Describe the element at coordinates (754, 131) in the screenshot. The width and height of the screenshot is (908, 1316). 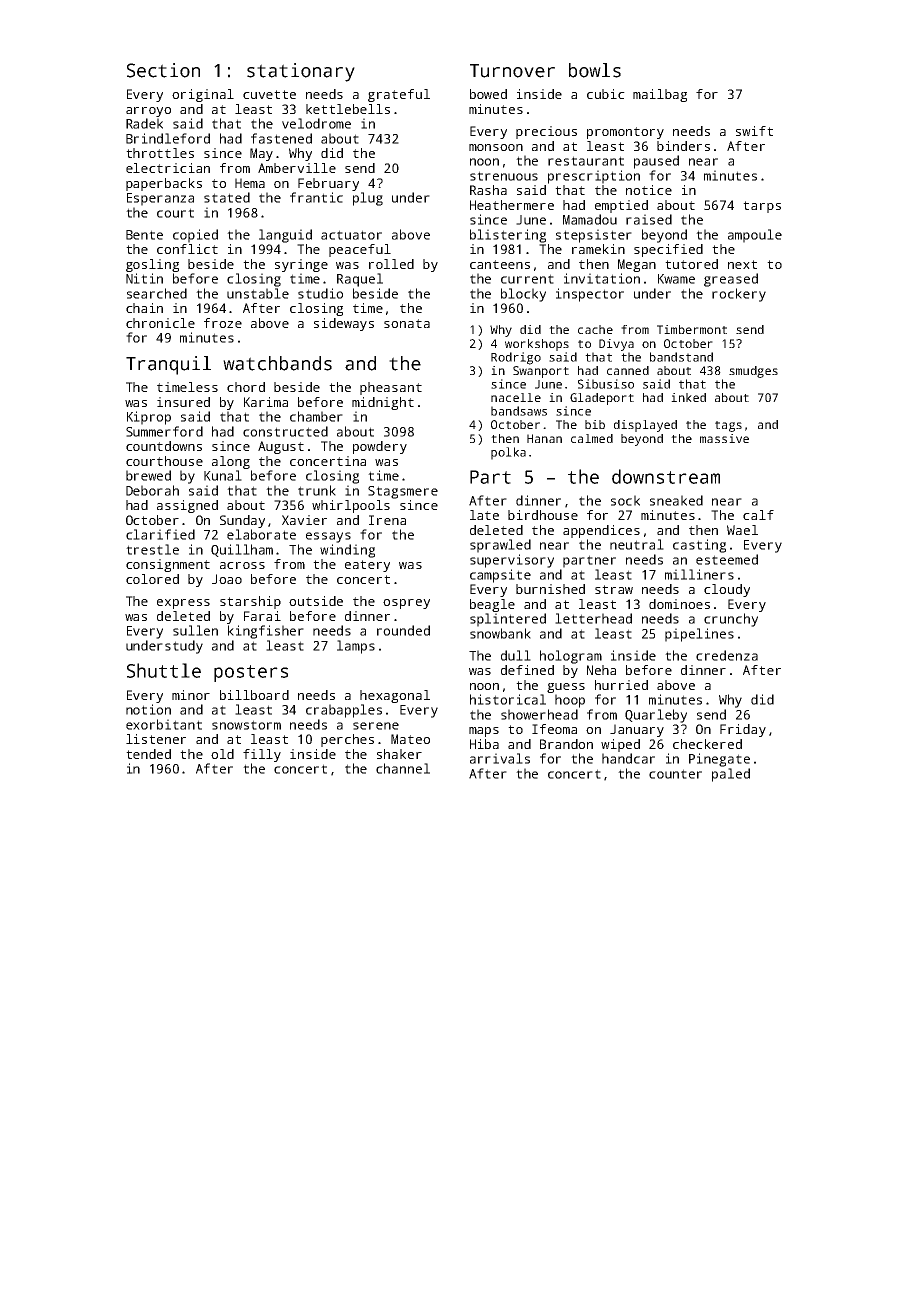
I see `swift` at that location.
